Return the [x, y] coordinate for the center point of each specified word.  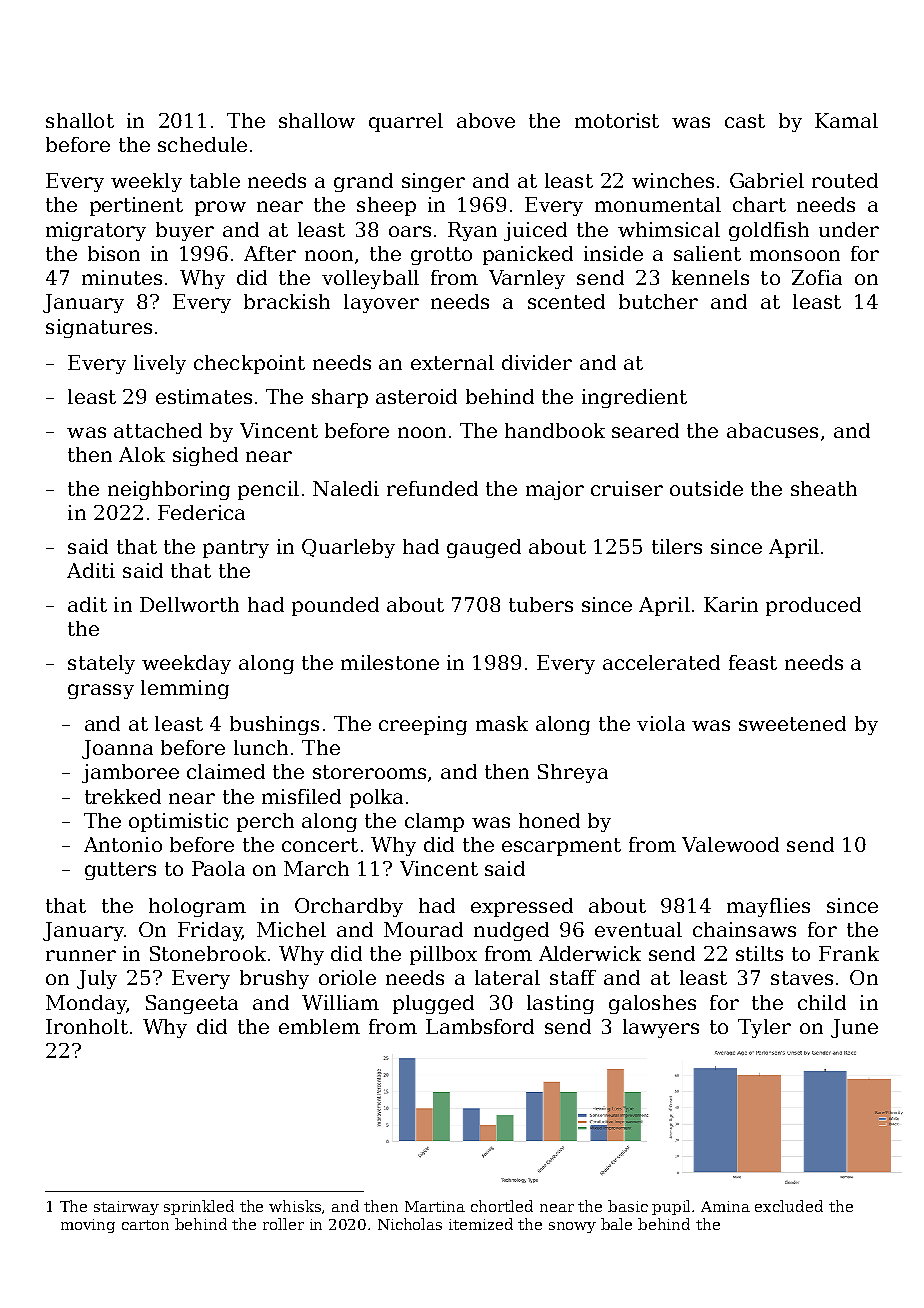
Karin [731, 604]
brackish [287, 301]
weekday [186, 664]
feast [753, 662]
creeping [423, 725]
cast [745, 121]
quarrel [406, 122]
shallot [80, 120]
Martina [435, 1206]
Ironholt [87, 1026]
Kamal [846, 120]
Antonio [123, 844]
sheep [386, 206]
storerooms [369, 772]
